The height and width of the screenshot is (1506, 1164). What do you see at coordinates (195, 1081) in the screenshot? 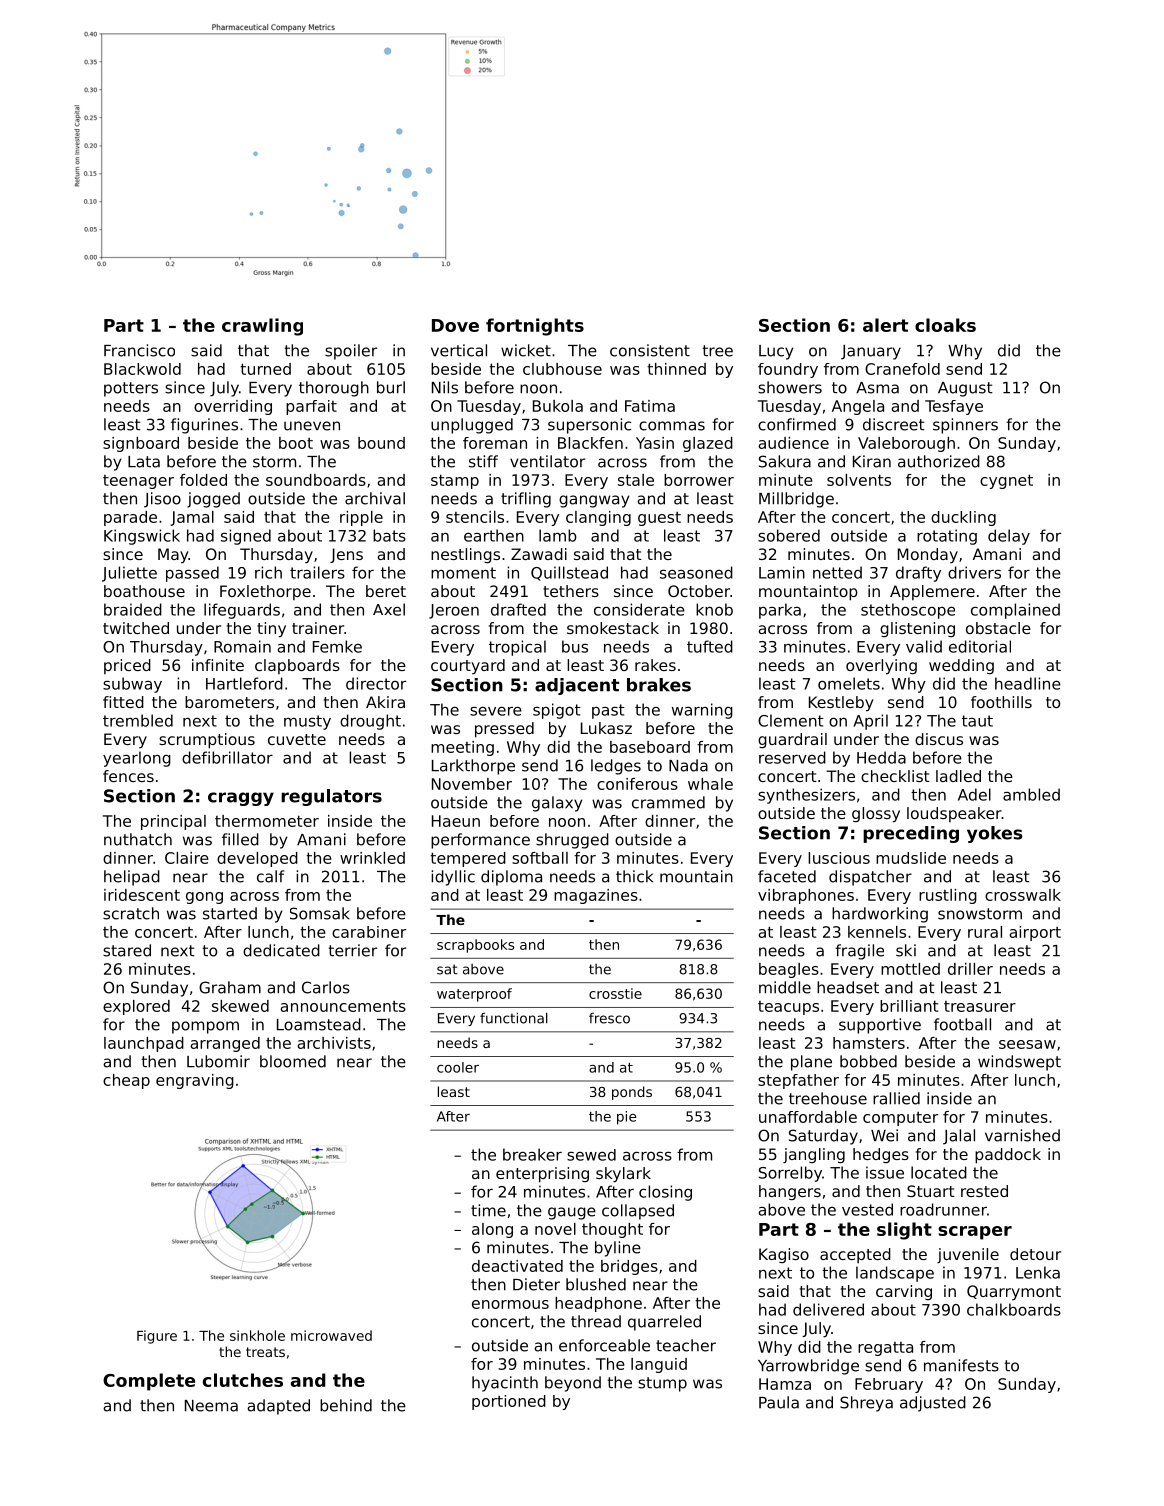
I see `engraving` at bounding box center [195, 1081].
